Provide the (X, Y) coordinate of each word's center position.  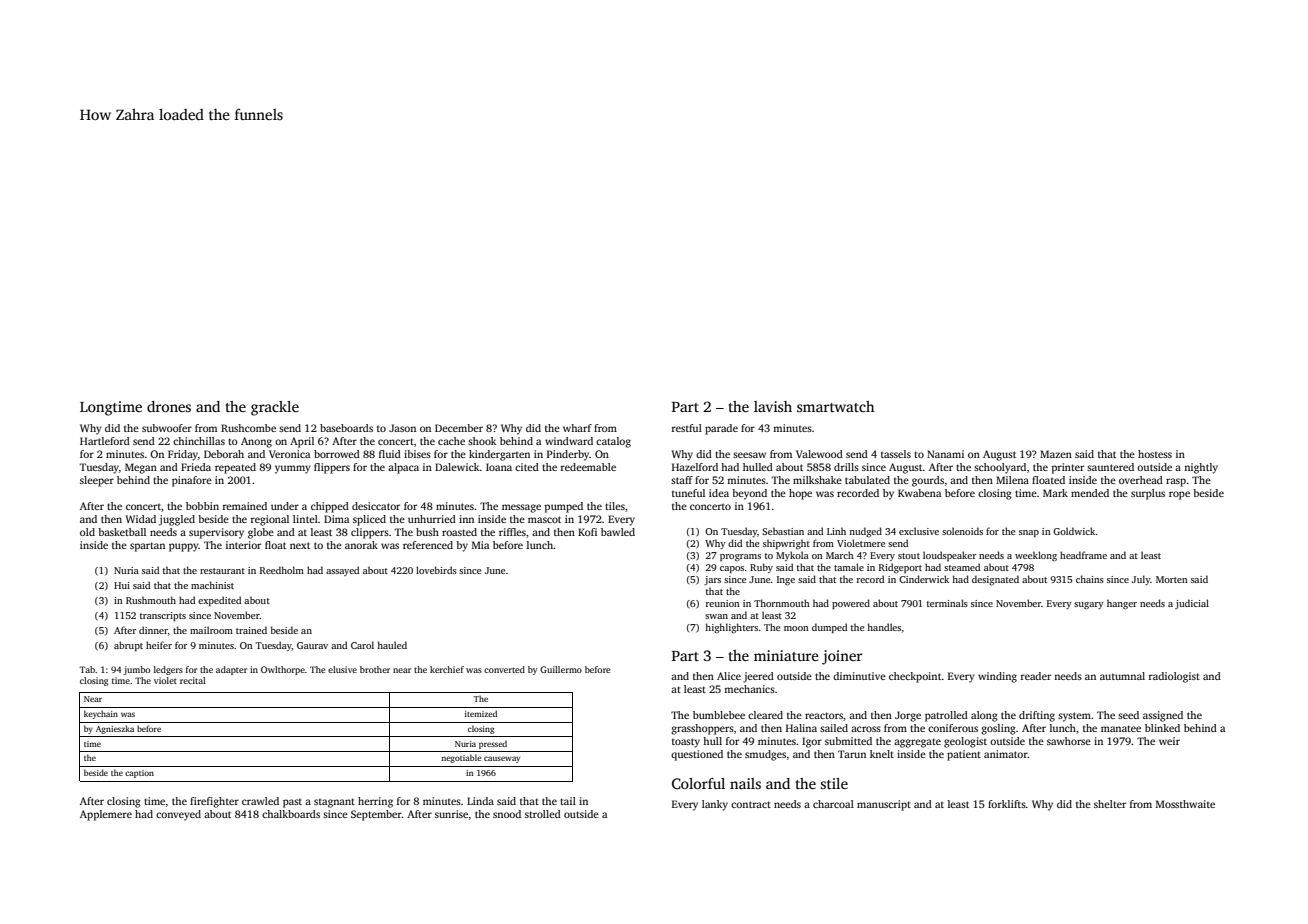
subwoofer (167, 428)
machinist (212, 585)
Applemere (106, 815)
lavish (773, 406)
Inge (786, 580)
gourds (928, 481)
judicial (1192, 604)
